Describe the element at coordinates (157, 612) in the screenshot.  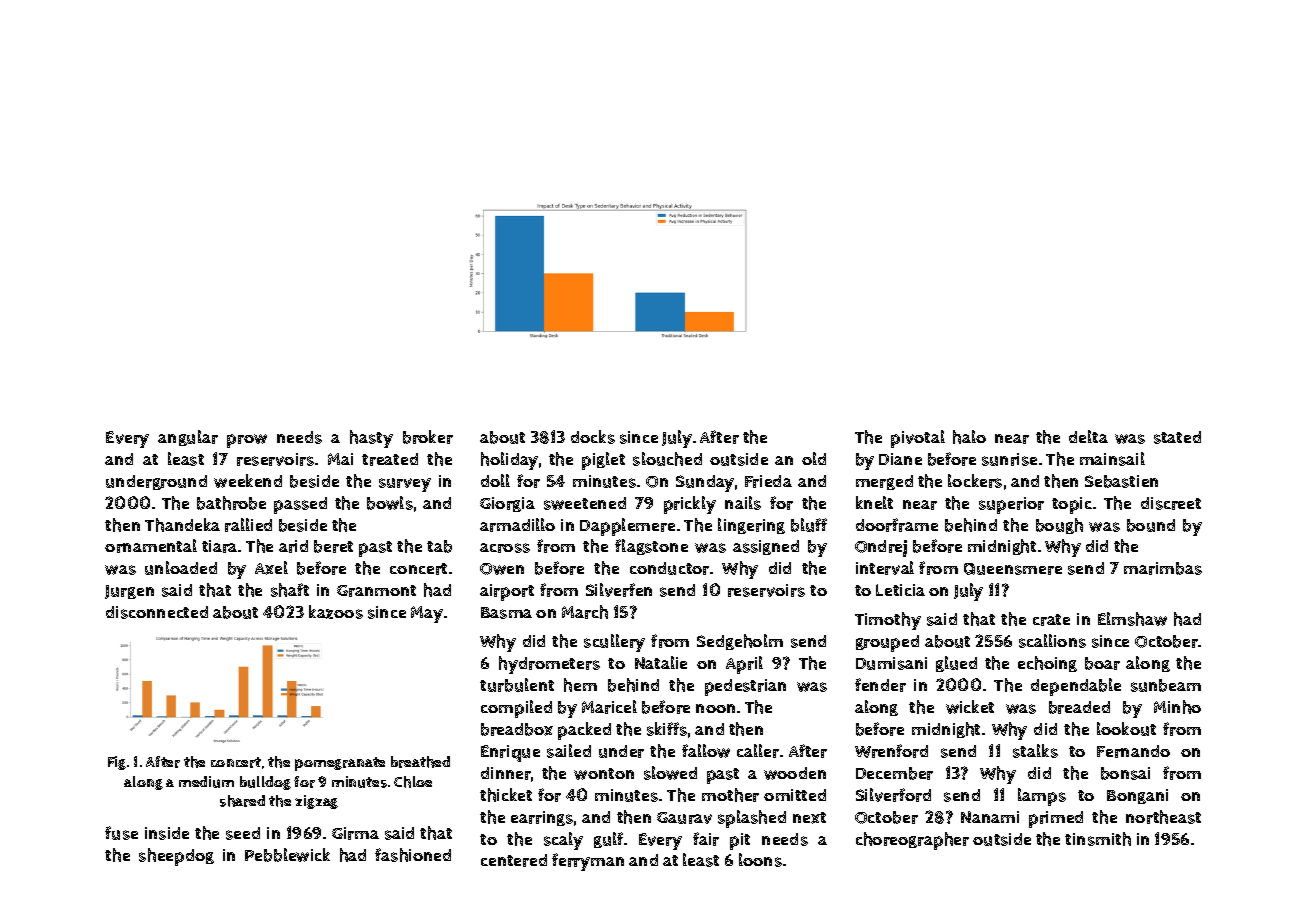
I see `disconnected` at that location.
